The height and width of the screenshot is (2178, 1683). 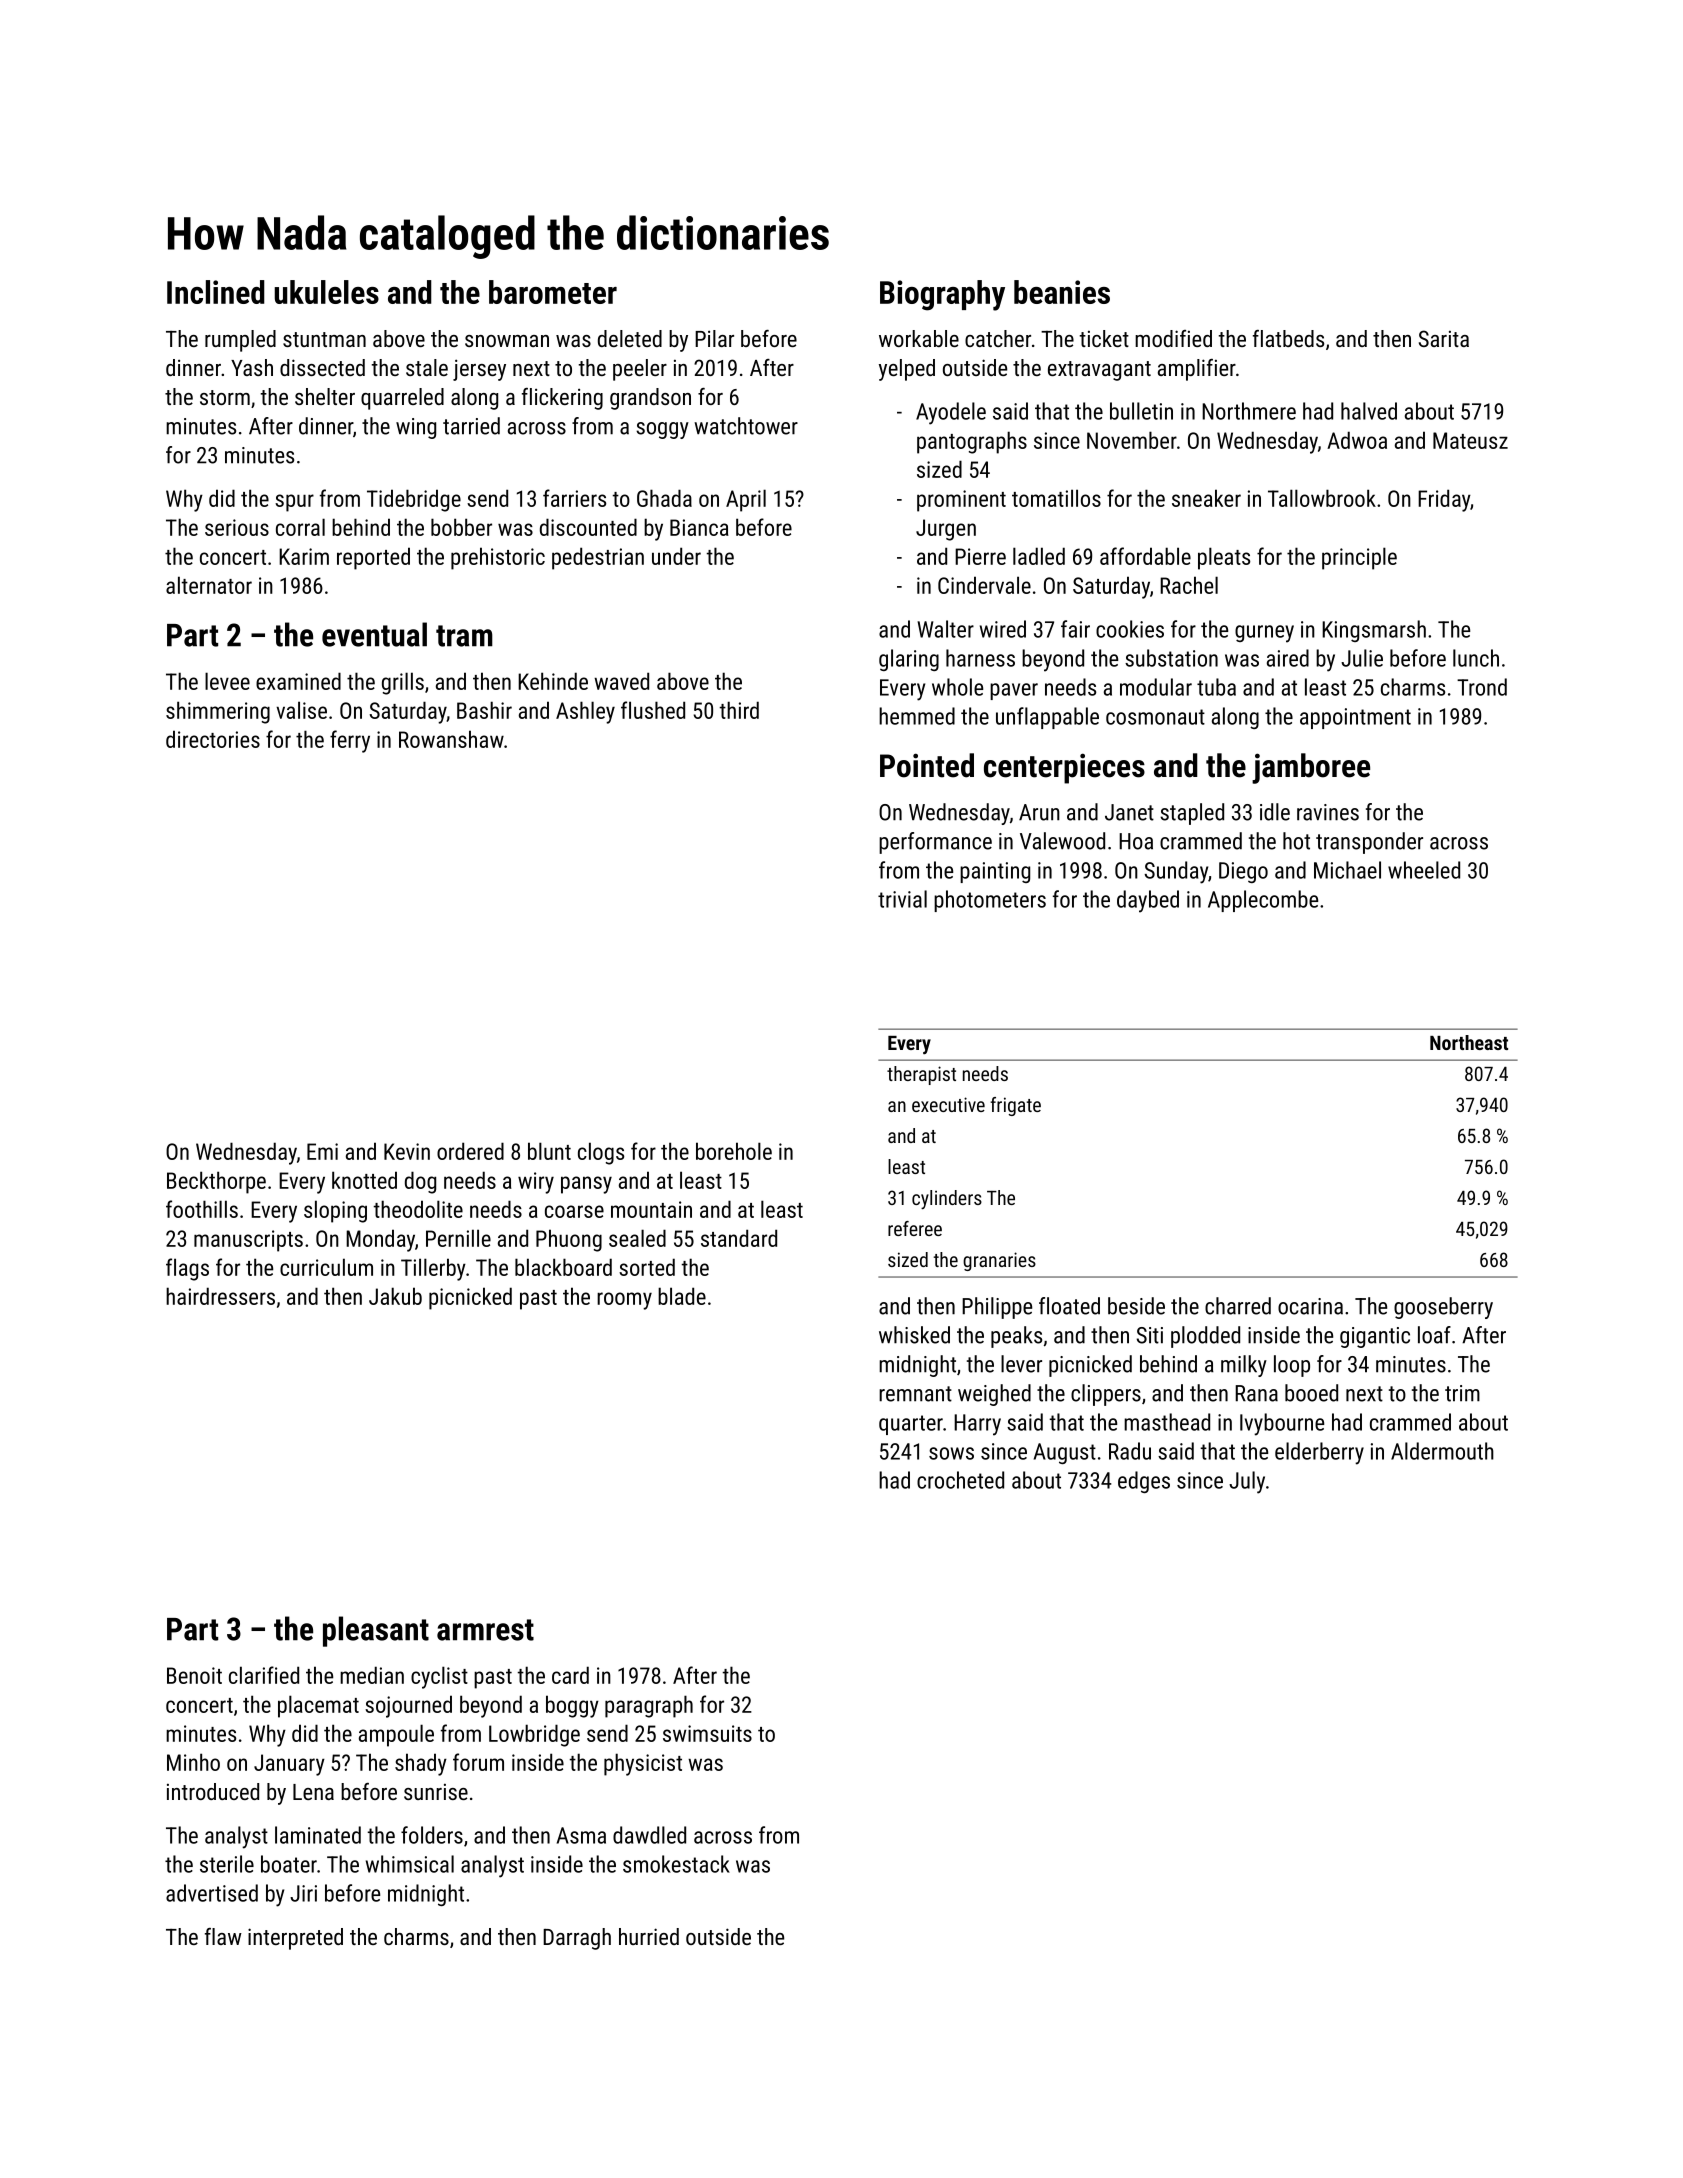 I want to click on Northeast, so click(x=1469, y=1042).
